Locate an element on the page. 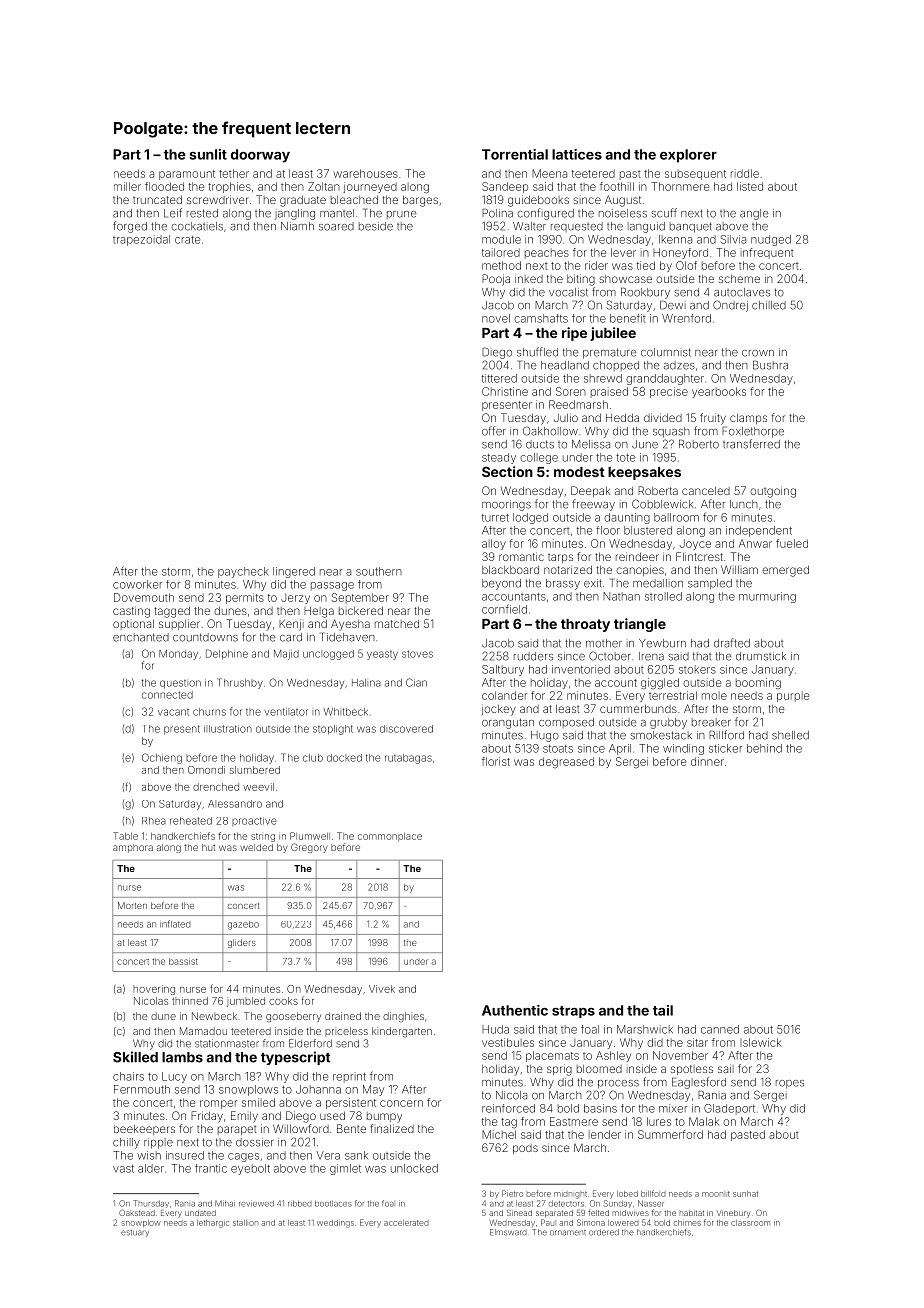 Image resolution: width=924 pixels, height=1308 pixels. sunlit is located at coordinates (208, 154).
